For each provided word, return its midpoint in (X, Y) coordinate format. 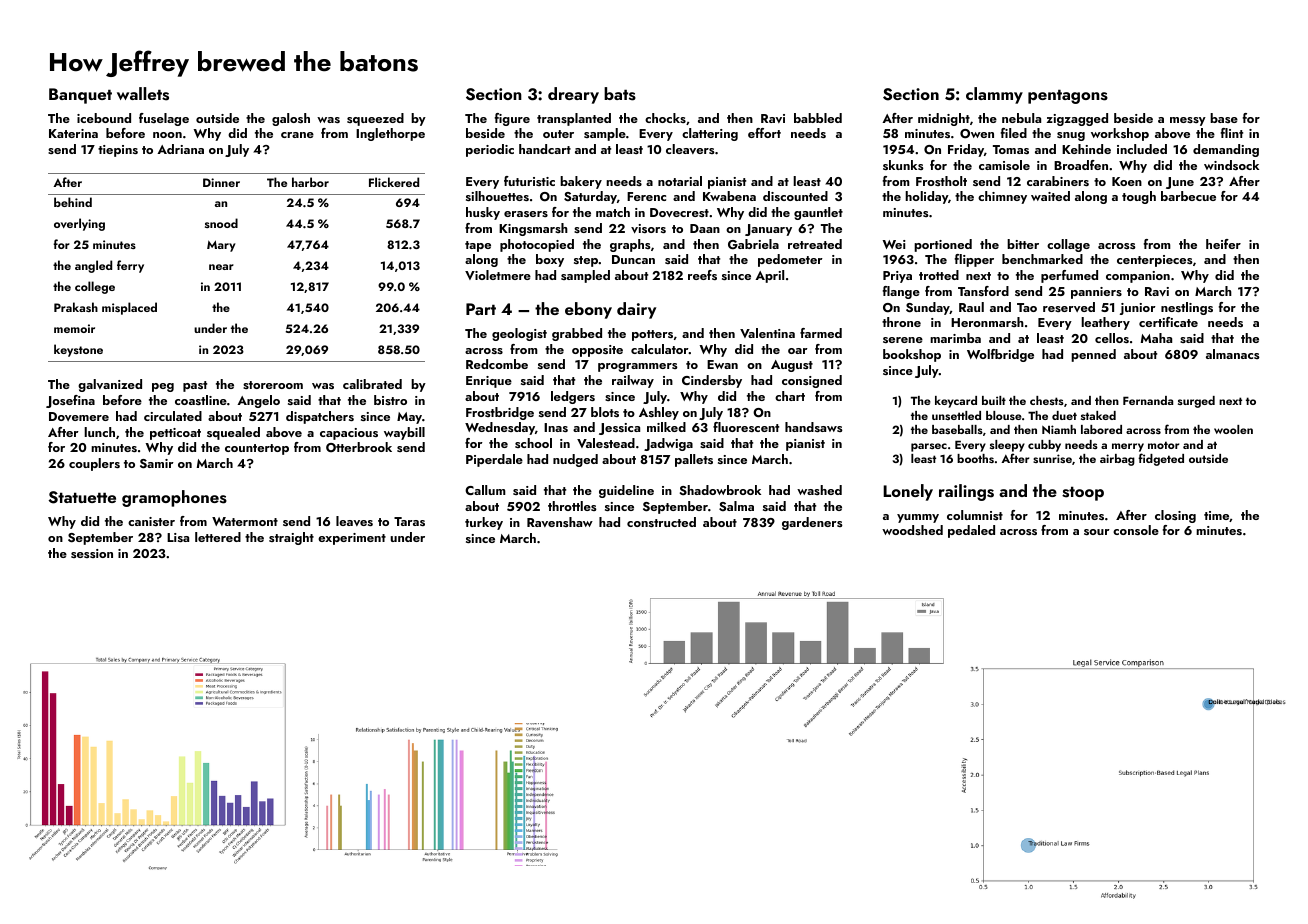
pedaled (971, 531)
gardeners (812, 523)
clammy (994, 95)
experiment (352, 539)
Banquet (80, 96)
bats (620, 94)
